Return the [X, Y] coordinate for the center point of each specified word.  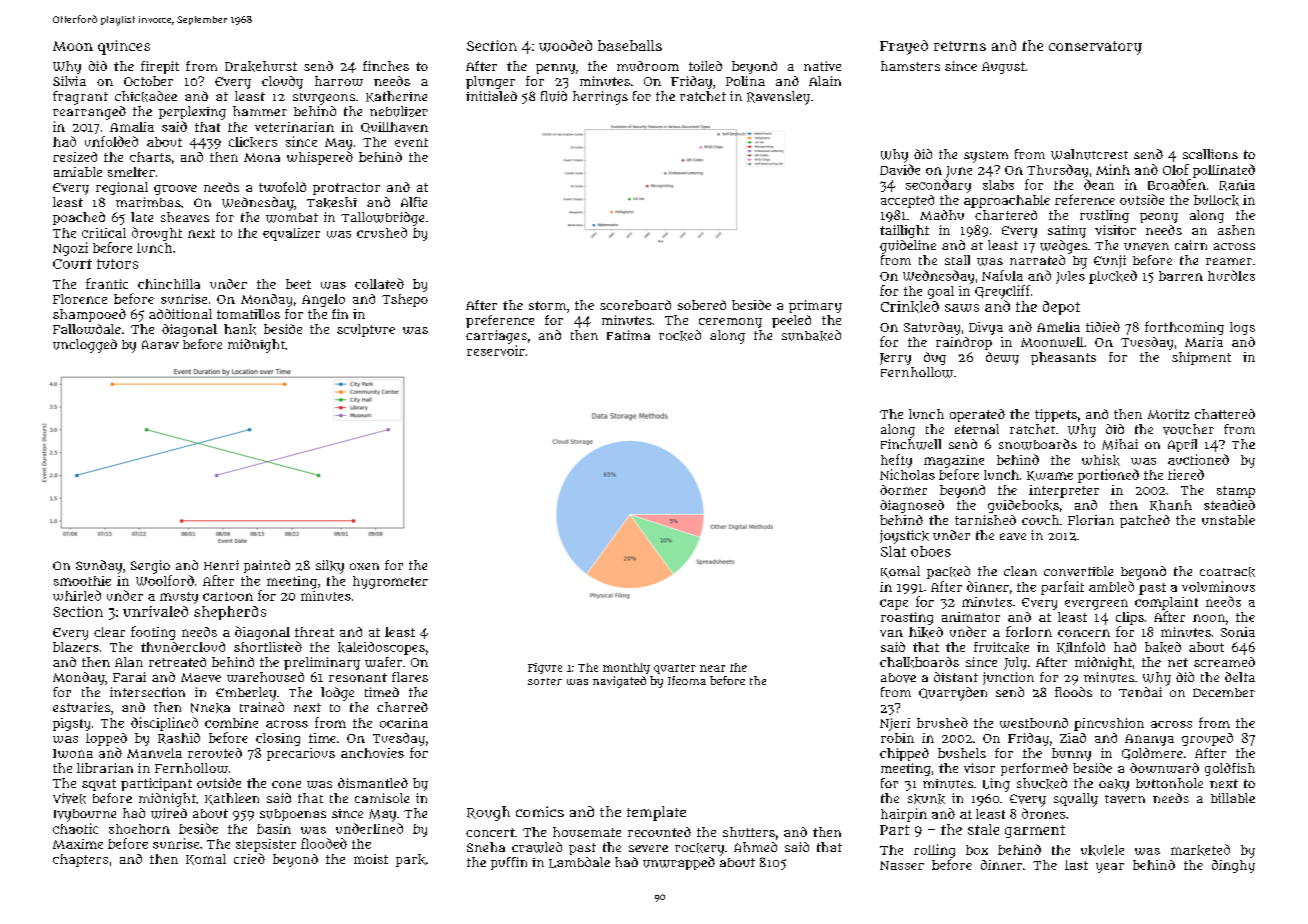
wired [169, 813]
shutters [749, 832]
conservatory [1095, 48]
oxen [364, 566]
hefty [896, 461]
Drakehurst [261, 66]
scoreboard [635, 305]
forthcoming [1184, 328]
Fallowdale [87, 329]
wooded [565, 46]
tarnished [985, 520]
